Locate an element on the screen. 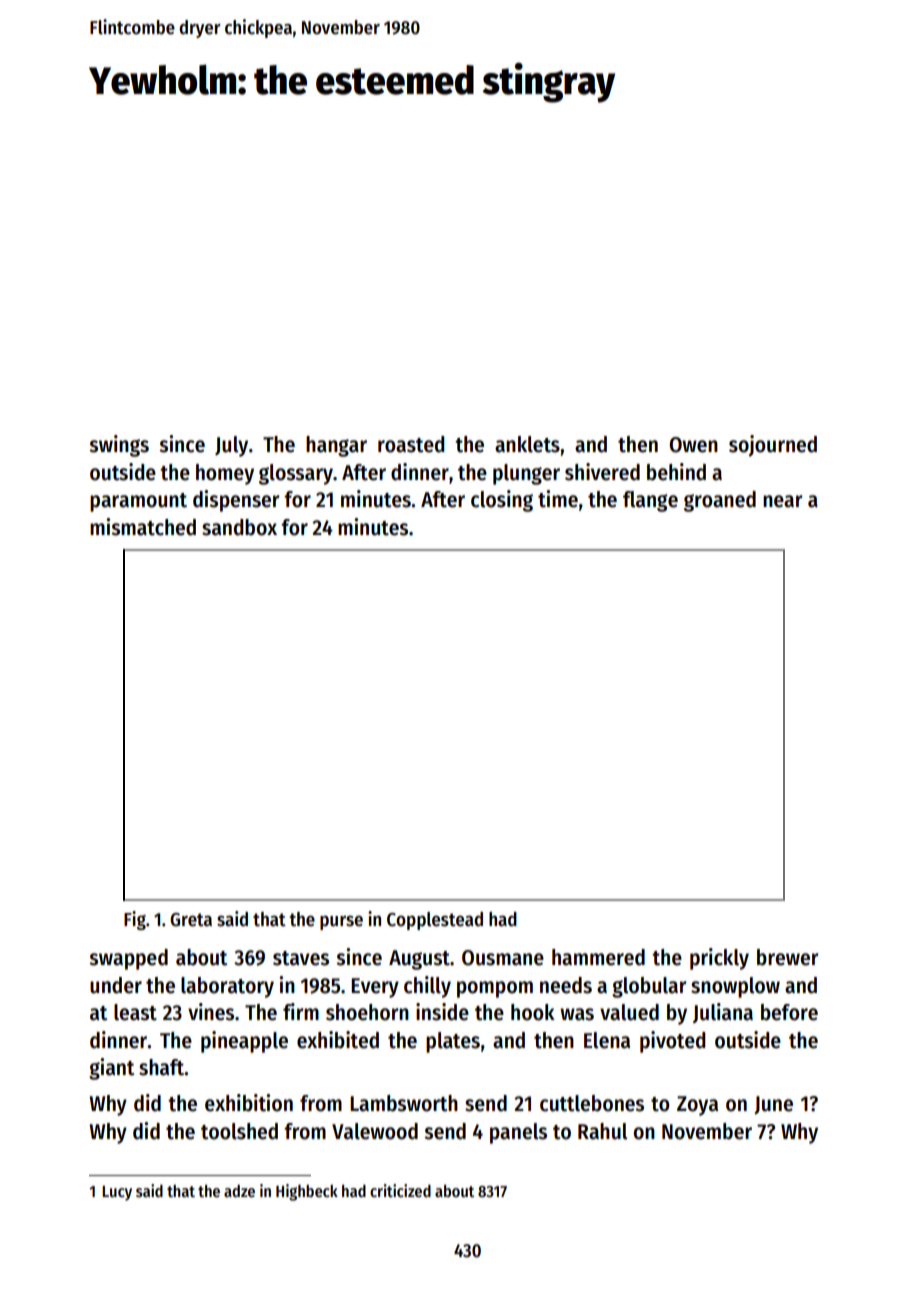 This screenshot has width=908, height=1316. swings is located at coordinates (119, 446).
